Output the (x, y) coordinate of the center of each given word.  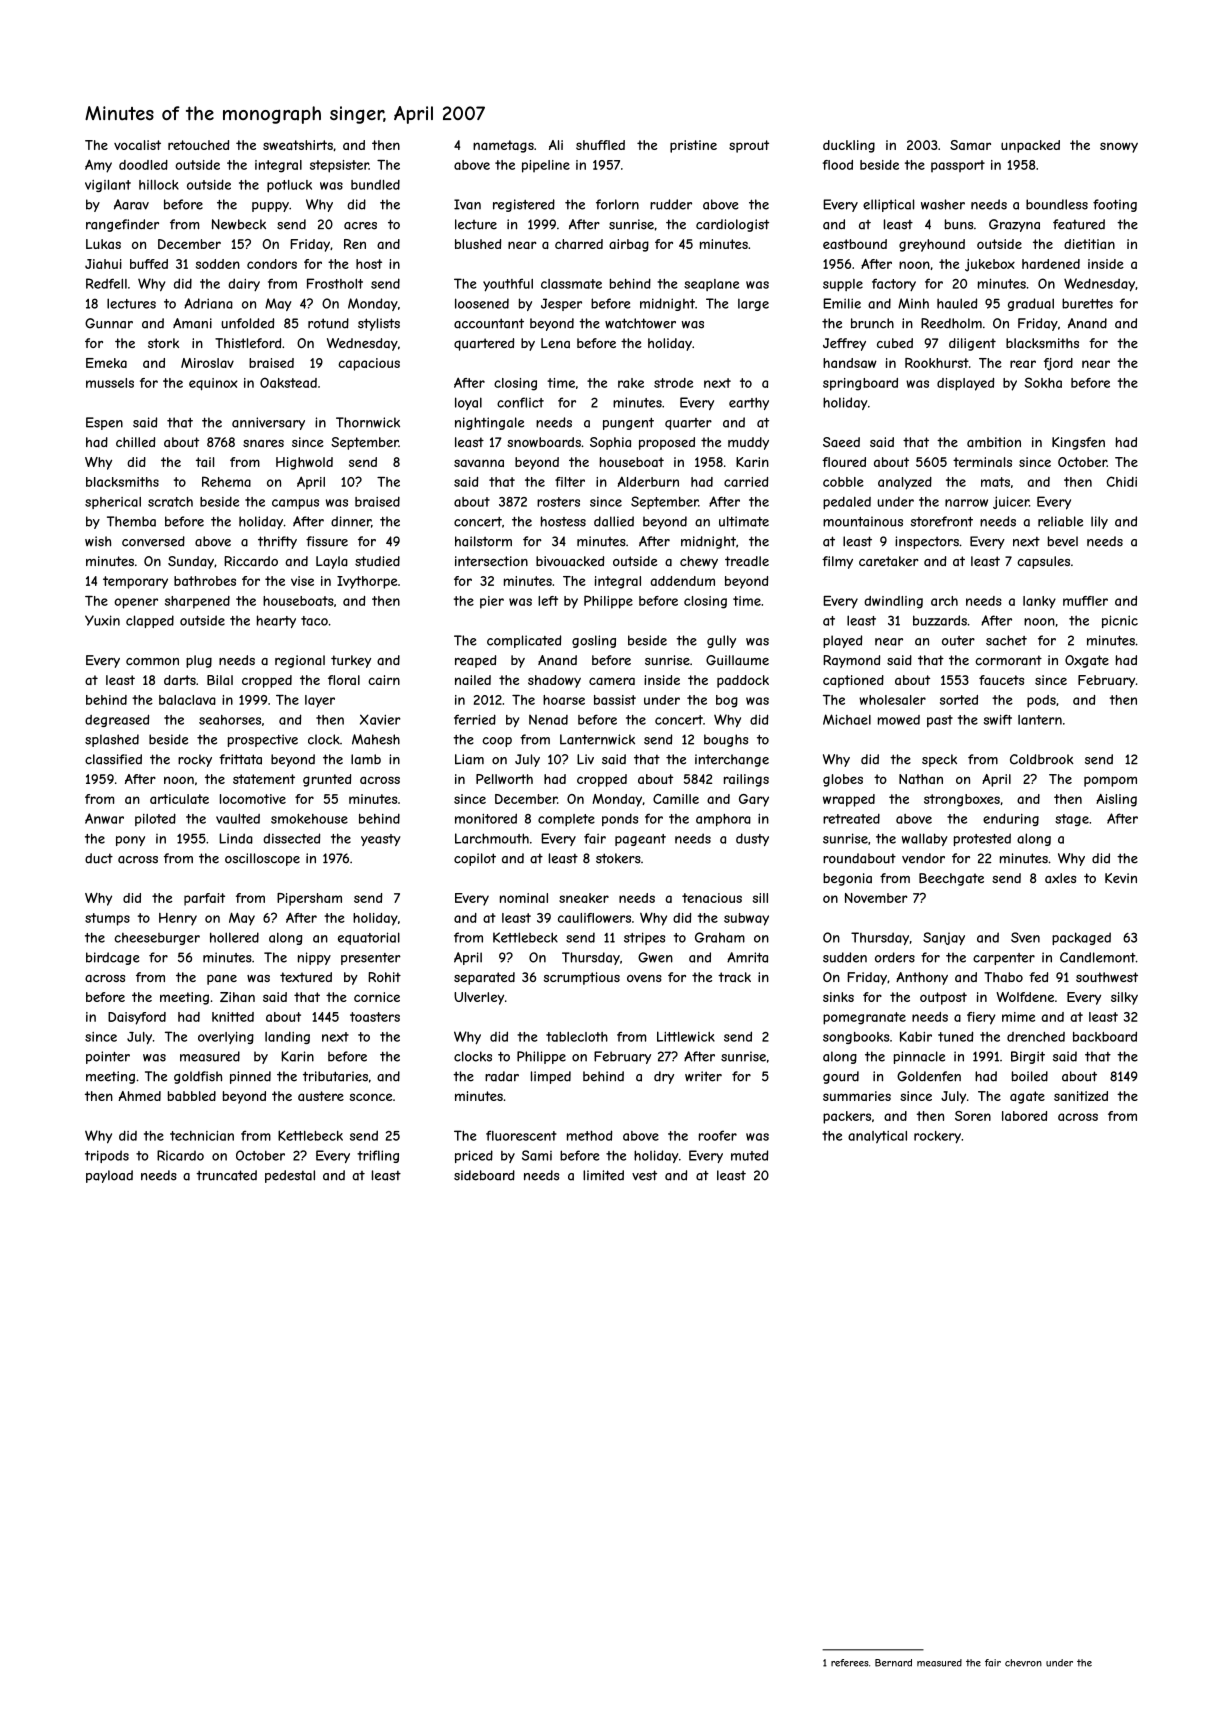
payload (109, 1176)
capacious (369, 364)
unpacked (1030, 146)
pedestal (290, 1176)
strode (673, 383)
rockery (937, 1137)
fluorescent (521, 1135)
